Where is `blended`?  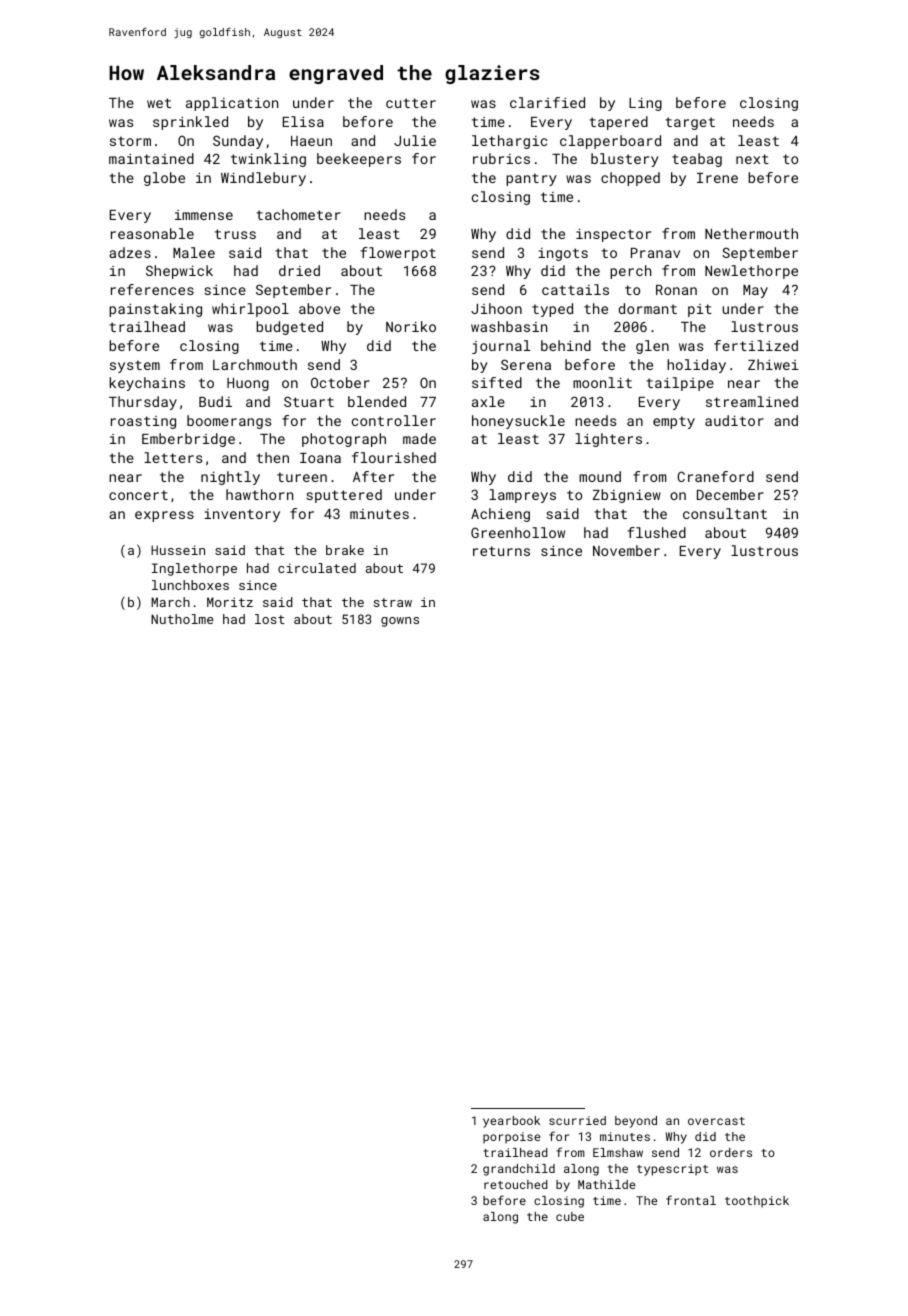
blended is located at coordinates (377, 401).
